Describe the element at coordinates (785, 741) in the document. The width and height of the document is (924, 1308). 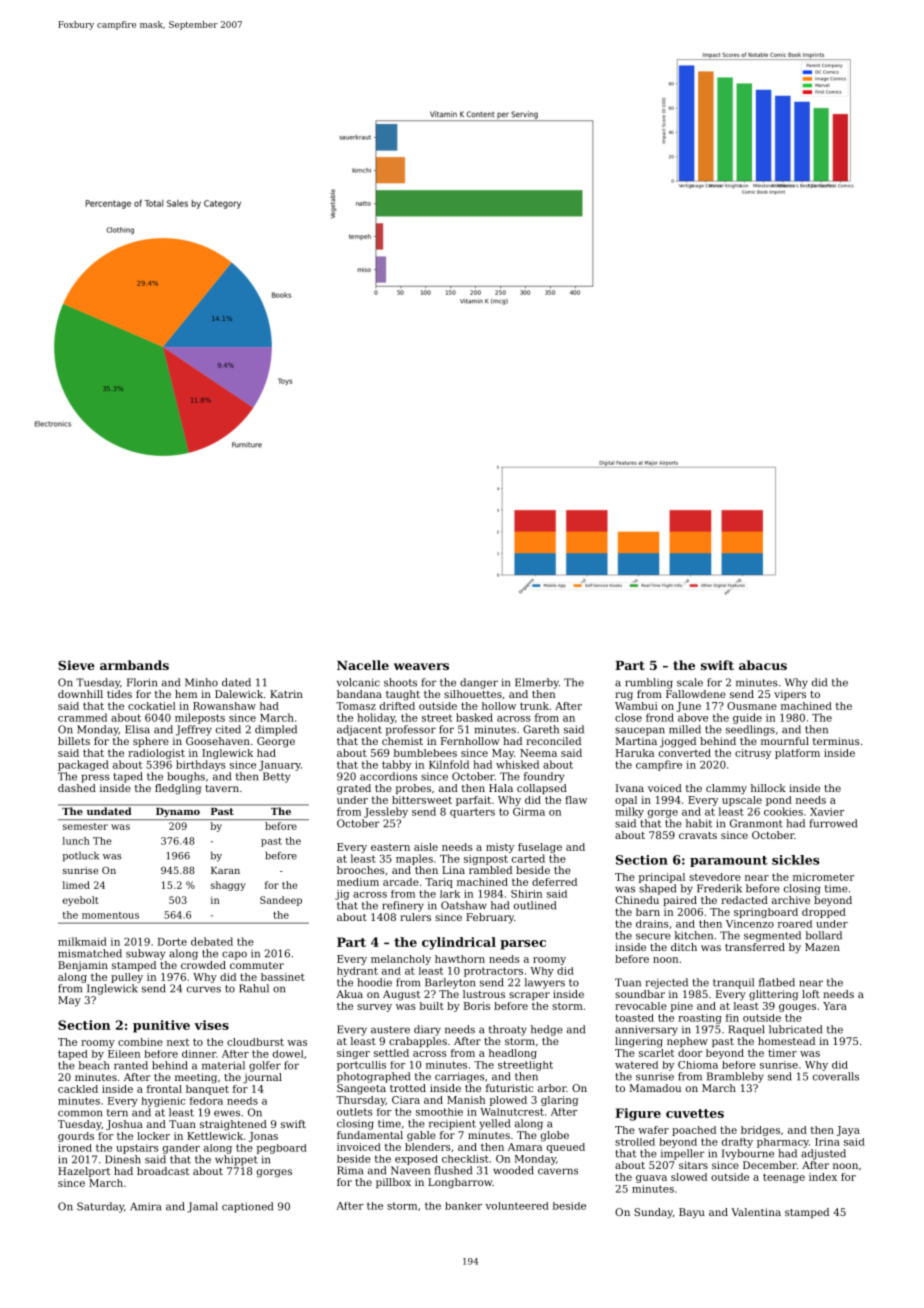
I see `mournful` at that location.
